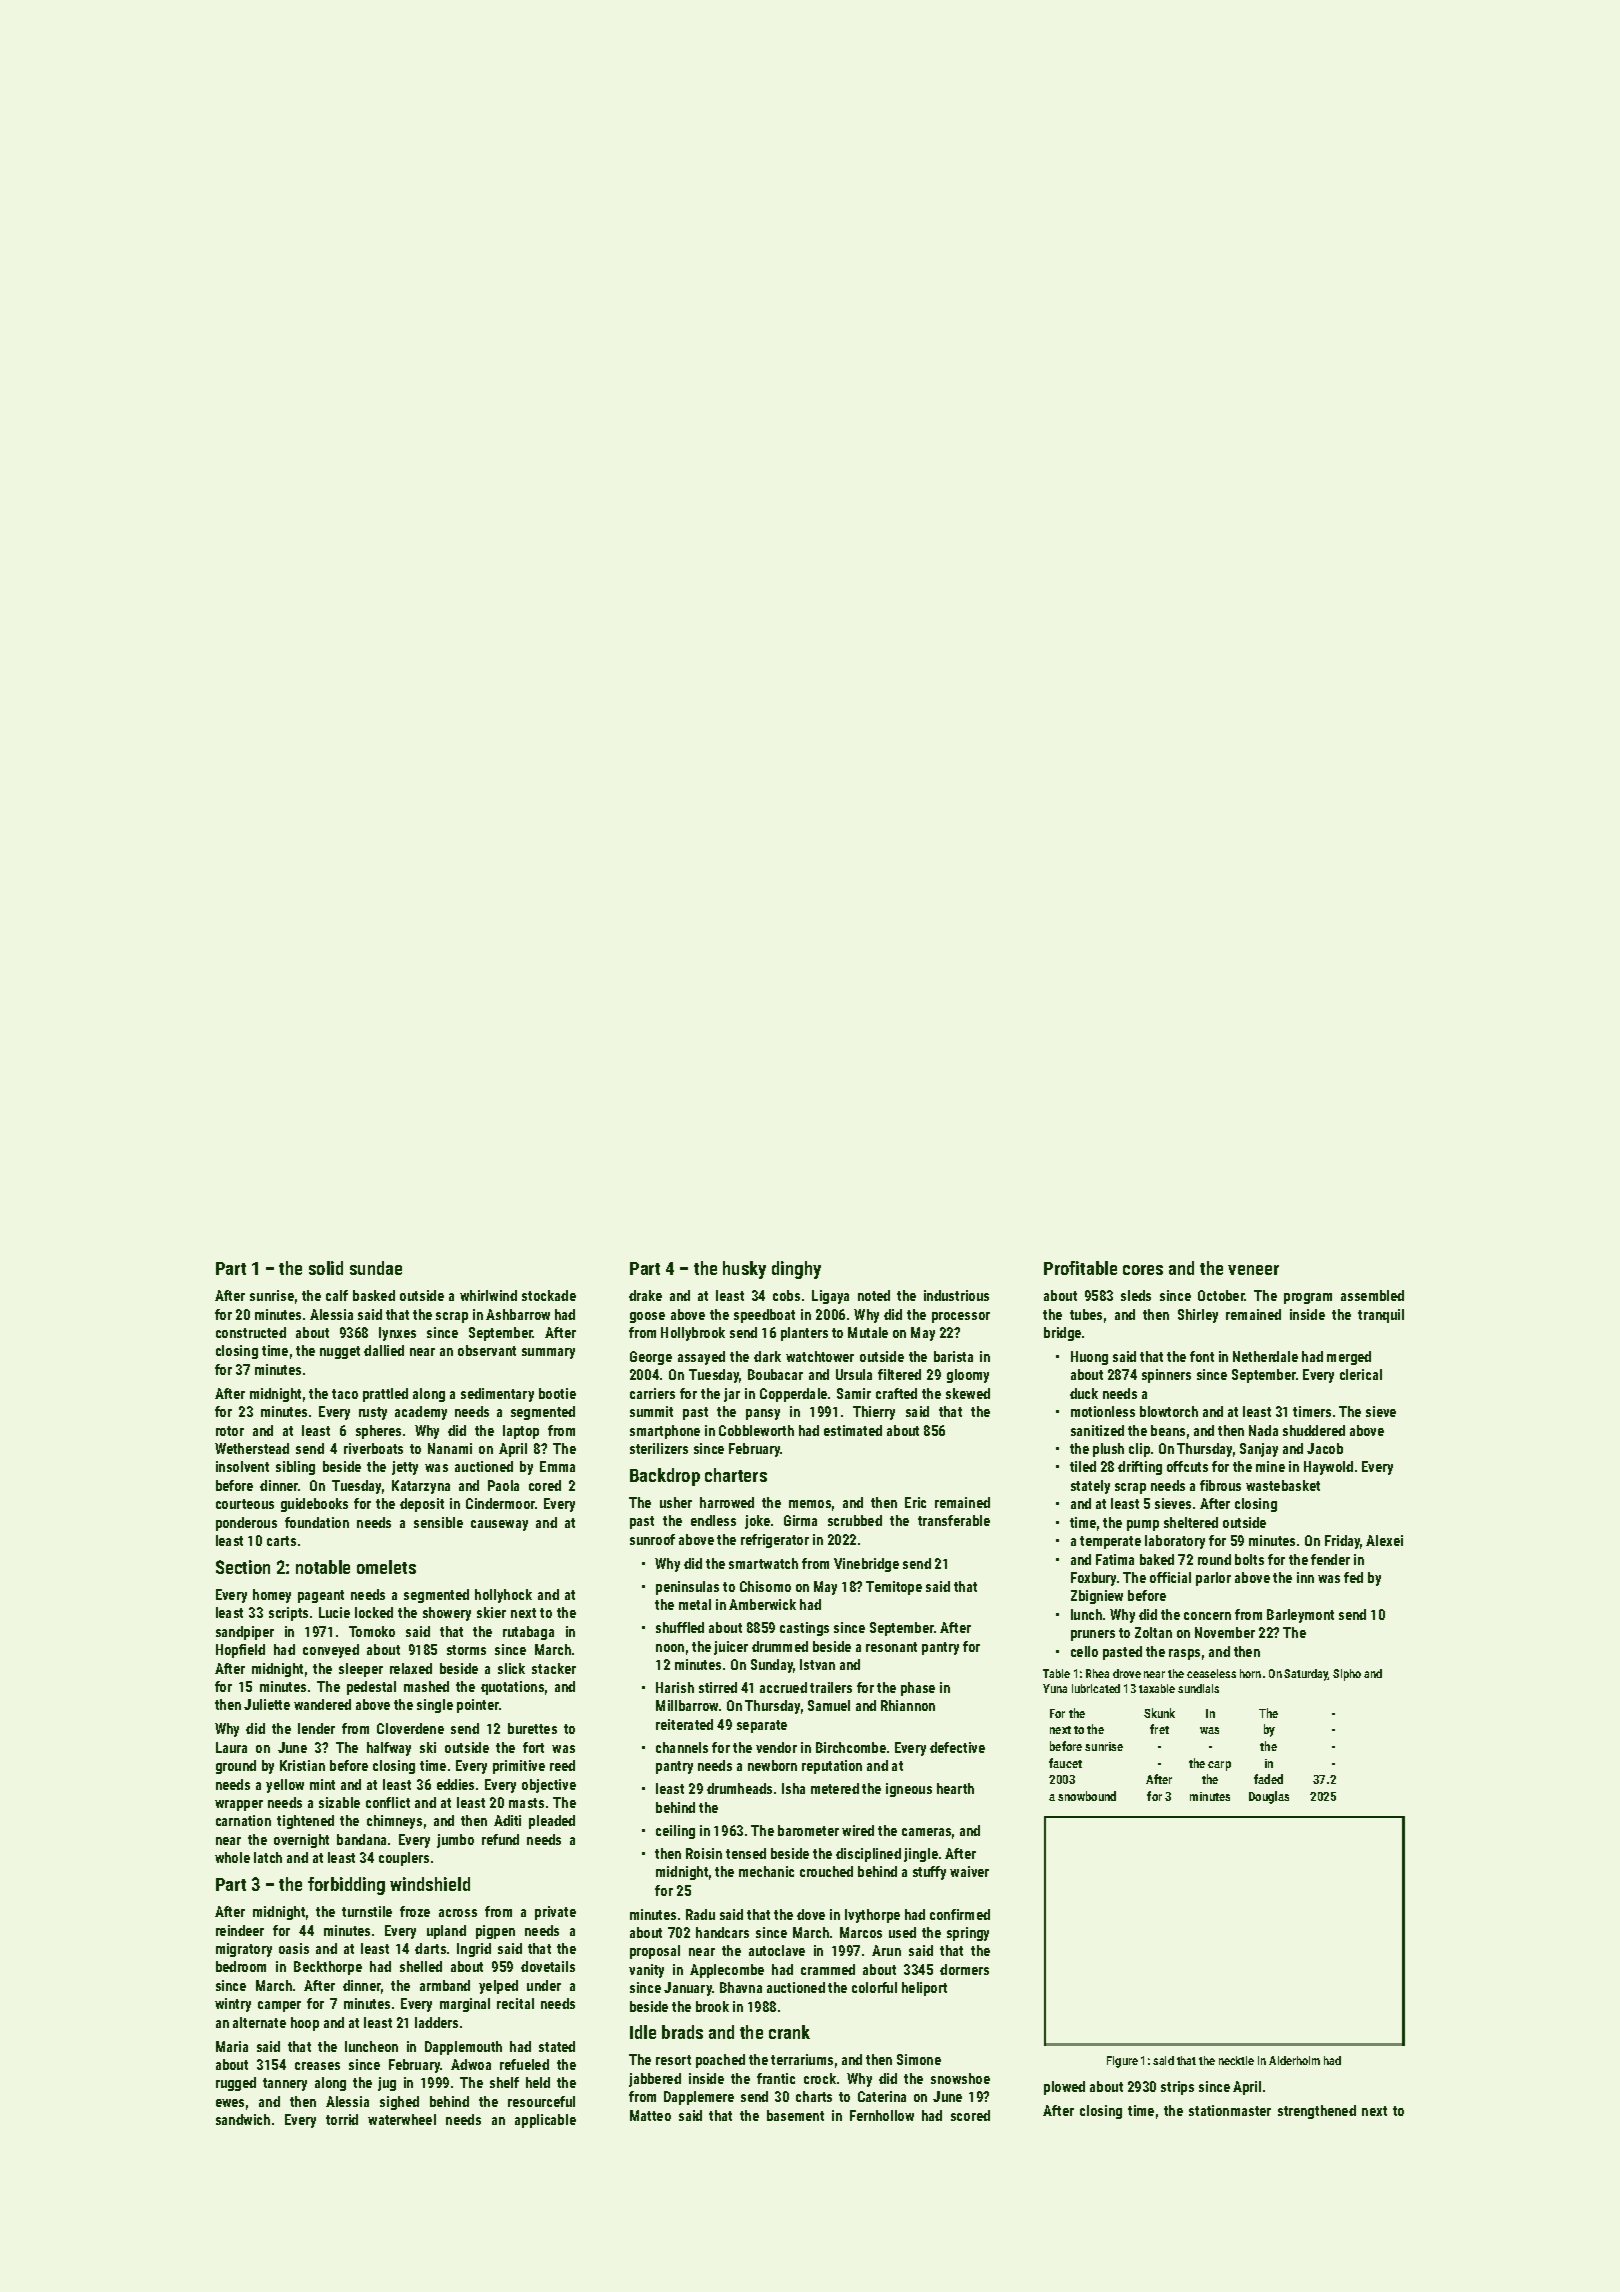 The height and width of the page is (2292, 1620). Describe the element at coordinates (796, 1270) in the page. I see `dinghy` at that location.
